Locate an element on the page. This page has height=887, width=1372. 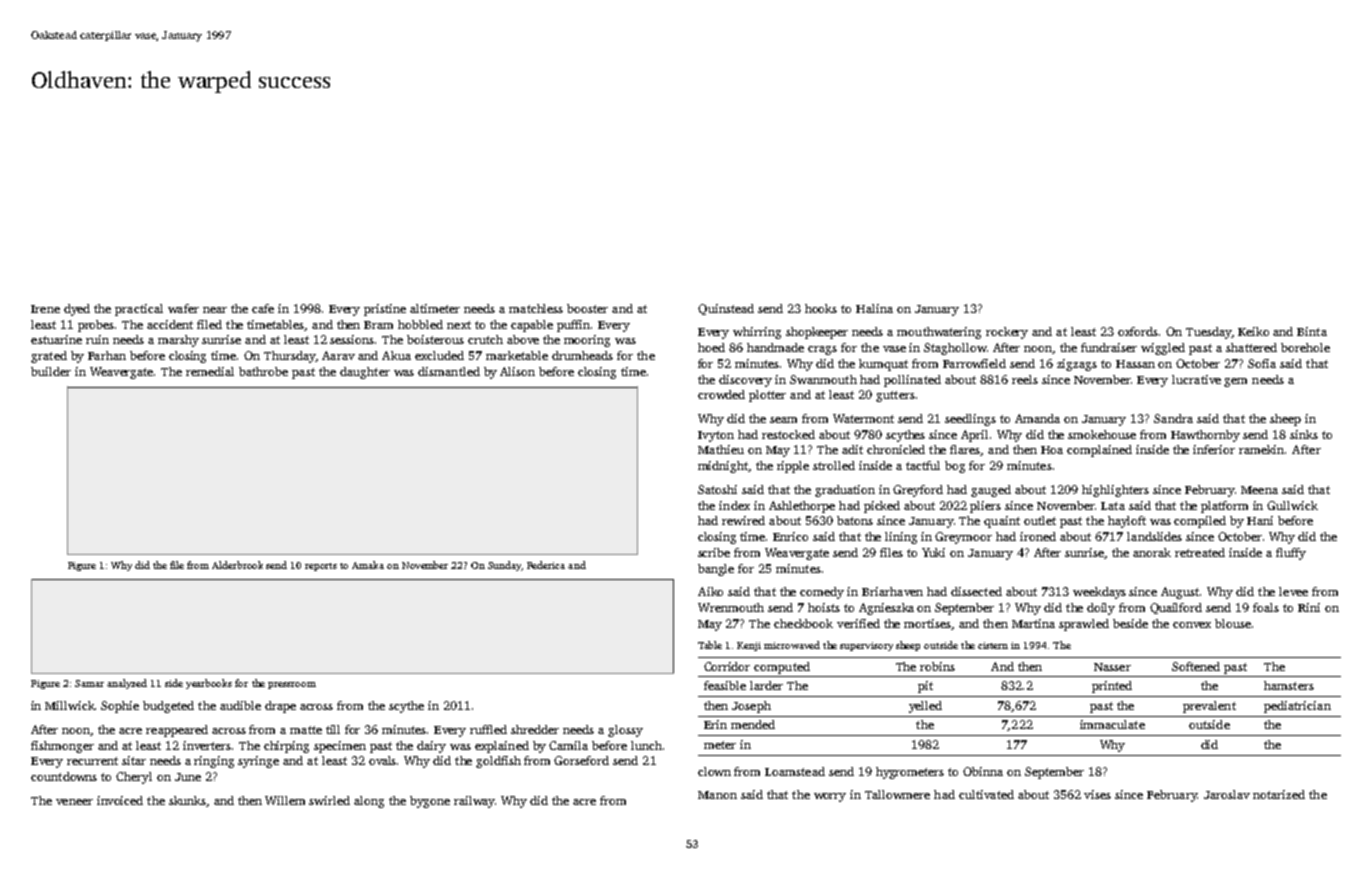
index is located at coordinates (734, 505).
